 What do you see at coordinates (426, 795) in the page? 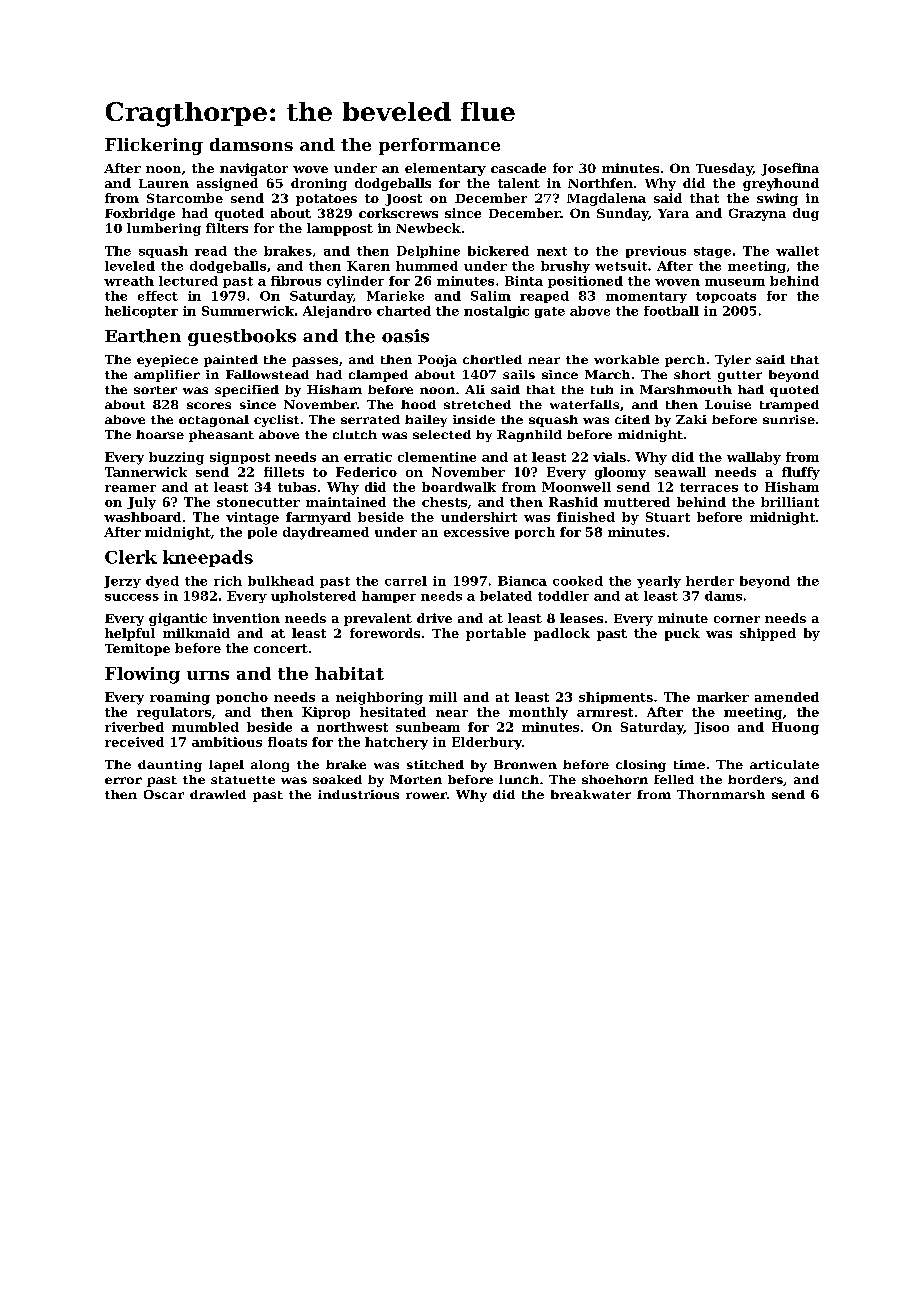
I see `rower` at bounding box center [426, 795].
